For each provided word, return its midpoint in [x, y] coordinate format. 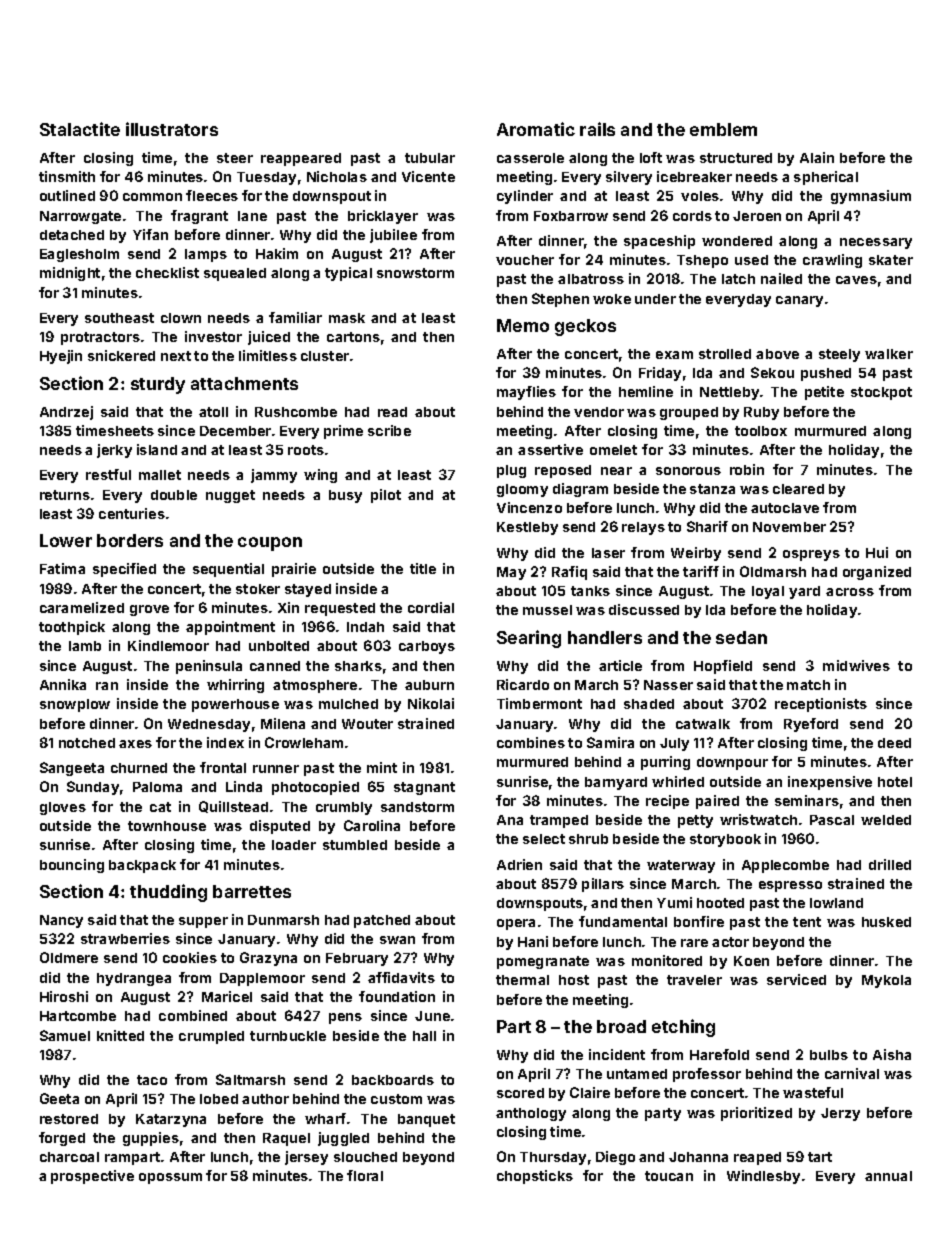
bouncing [72, 866]
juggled [343, 1139]
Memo [523, 325]
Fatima [62, 568]
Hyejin [61, 357]
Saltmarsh [250, 1079]
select [544, 839]
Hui [877, 552]
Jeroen [757, 216]
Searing [529, 639]
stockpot [881, 393]
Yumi [674, 902]
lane [252, 216]
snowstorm [415, 273]
